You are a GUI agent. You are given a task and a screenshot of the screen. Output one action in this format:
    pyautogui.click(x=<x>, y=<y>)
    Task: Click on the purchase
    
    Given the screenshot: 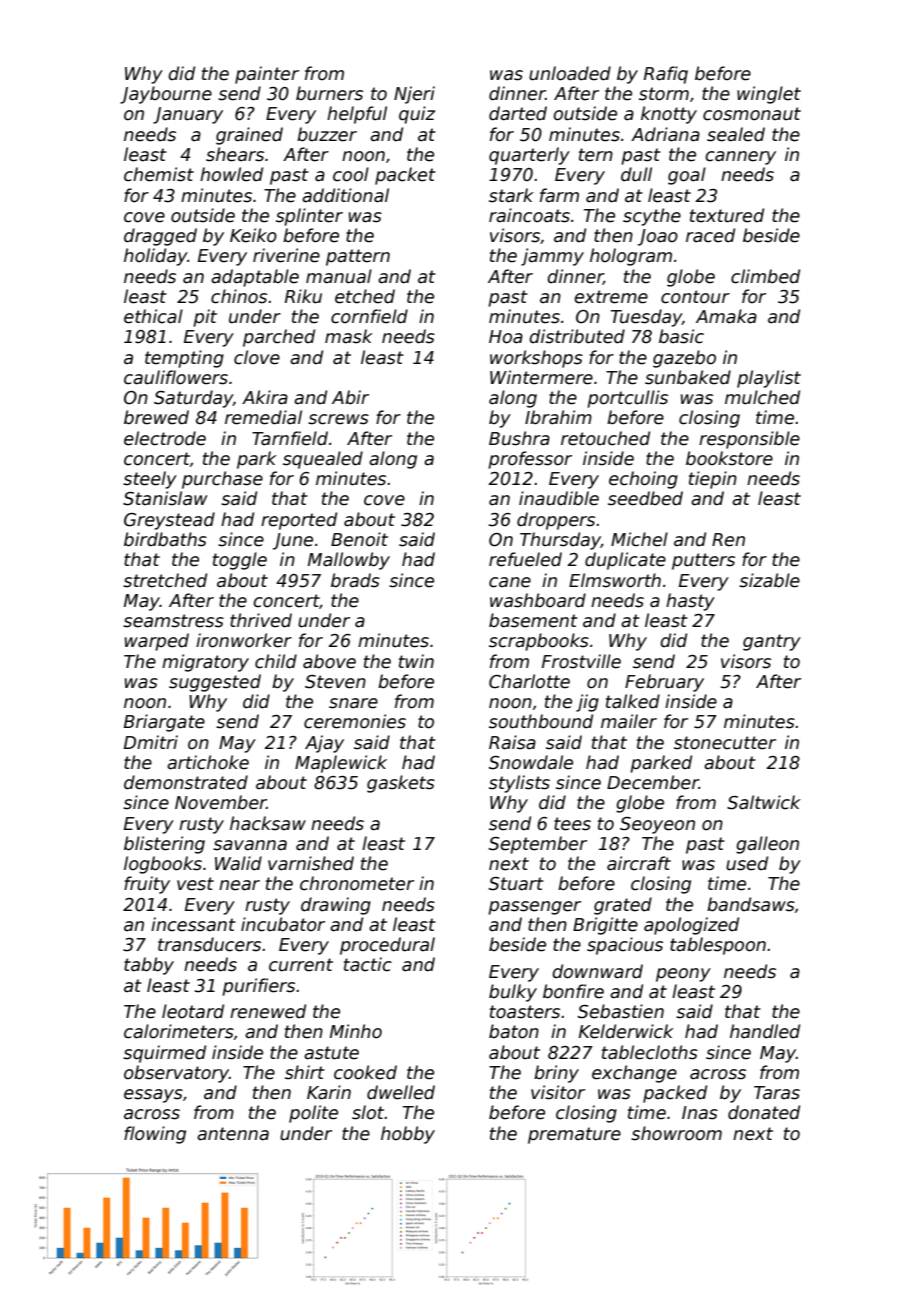 What is the action you would take?
    pyautogui.click(x=222, y=480)
